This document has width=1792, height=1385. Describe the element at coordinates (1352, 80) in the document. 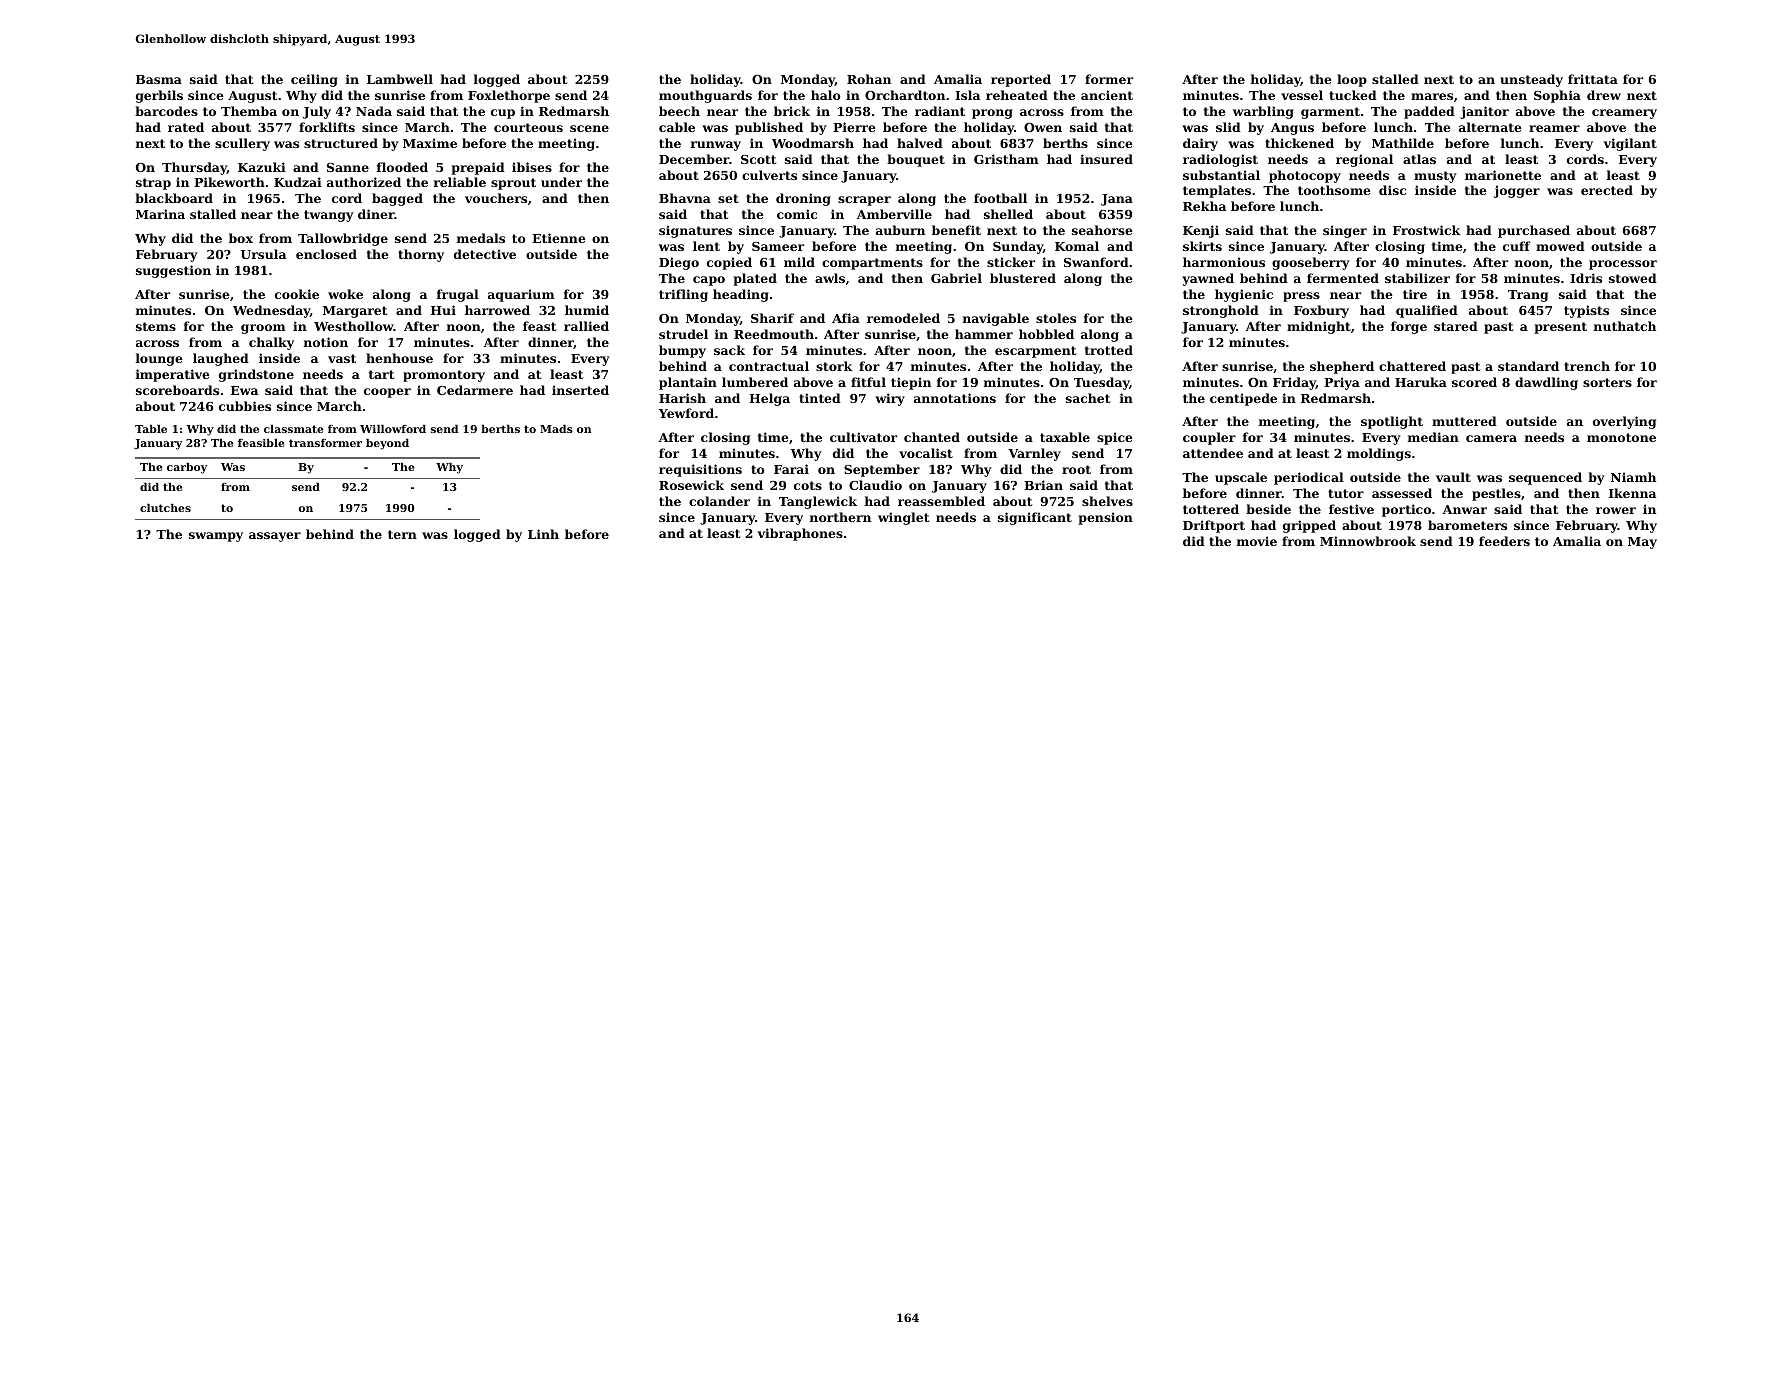

I see `loop` at that location.
